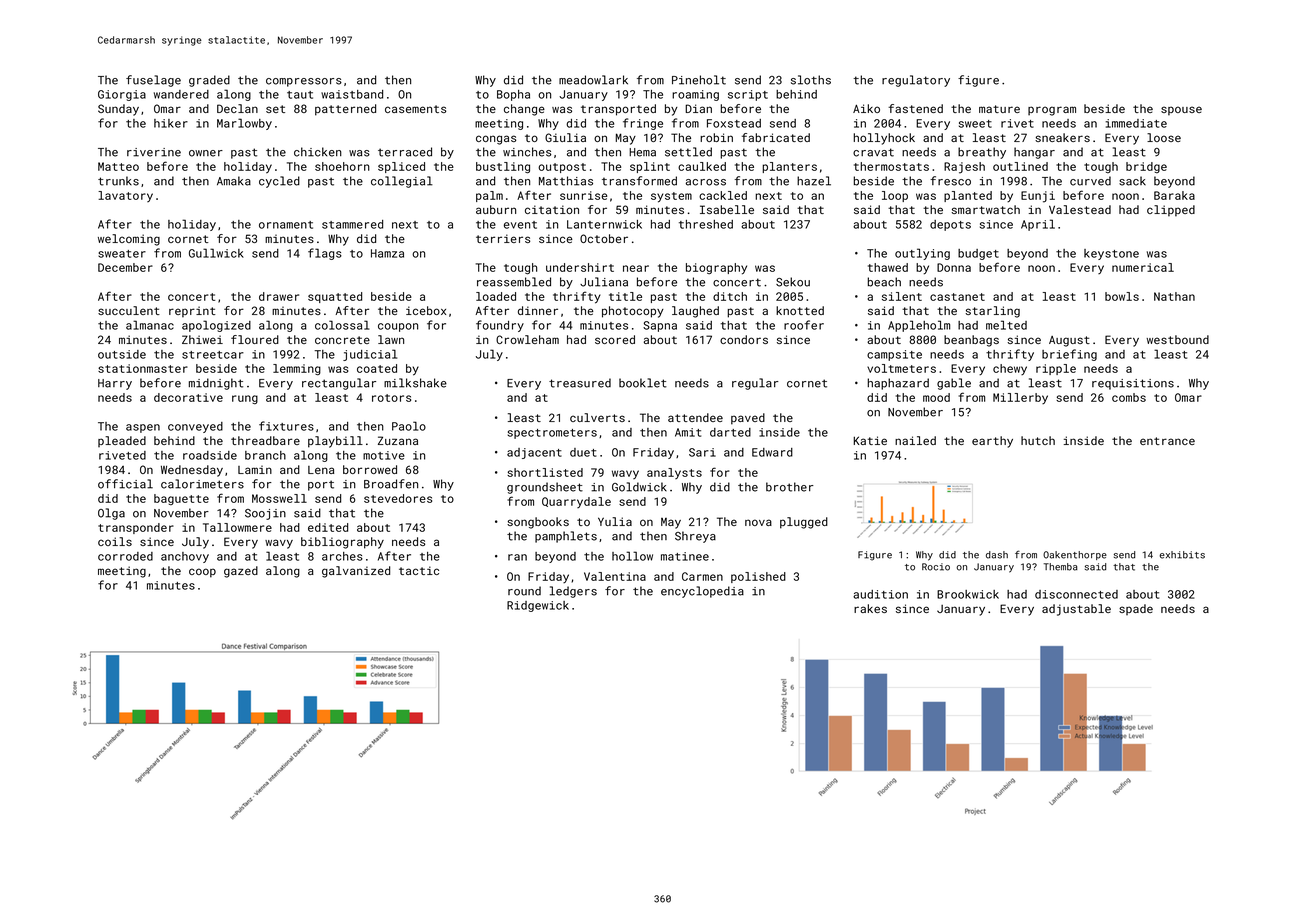  I want to click on squatted, so click(335, 297).
